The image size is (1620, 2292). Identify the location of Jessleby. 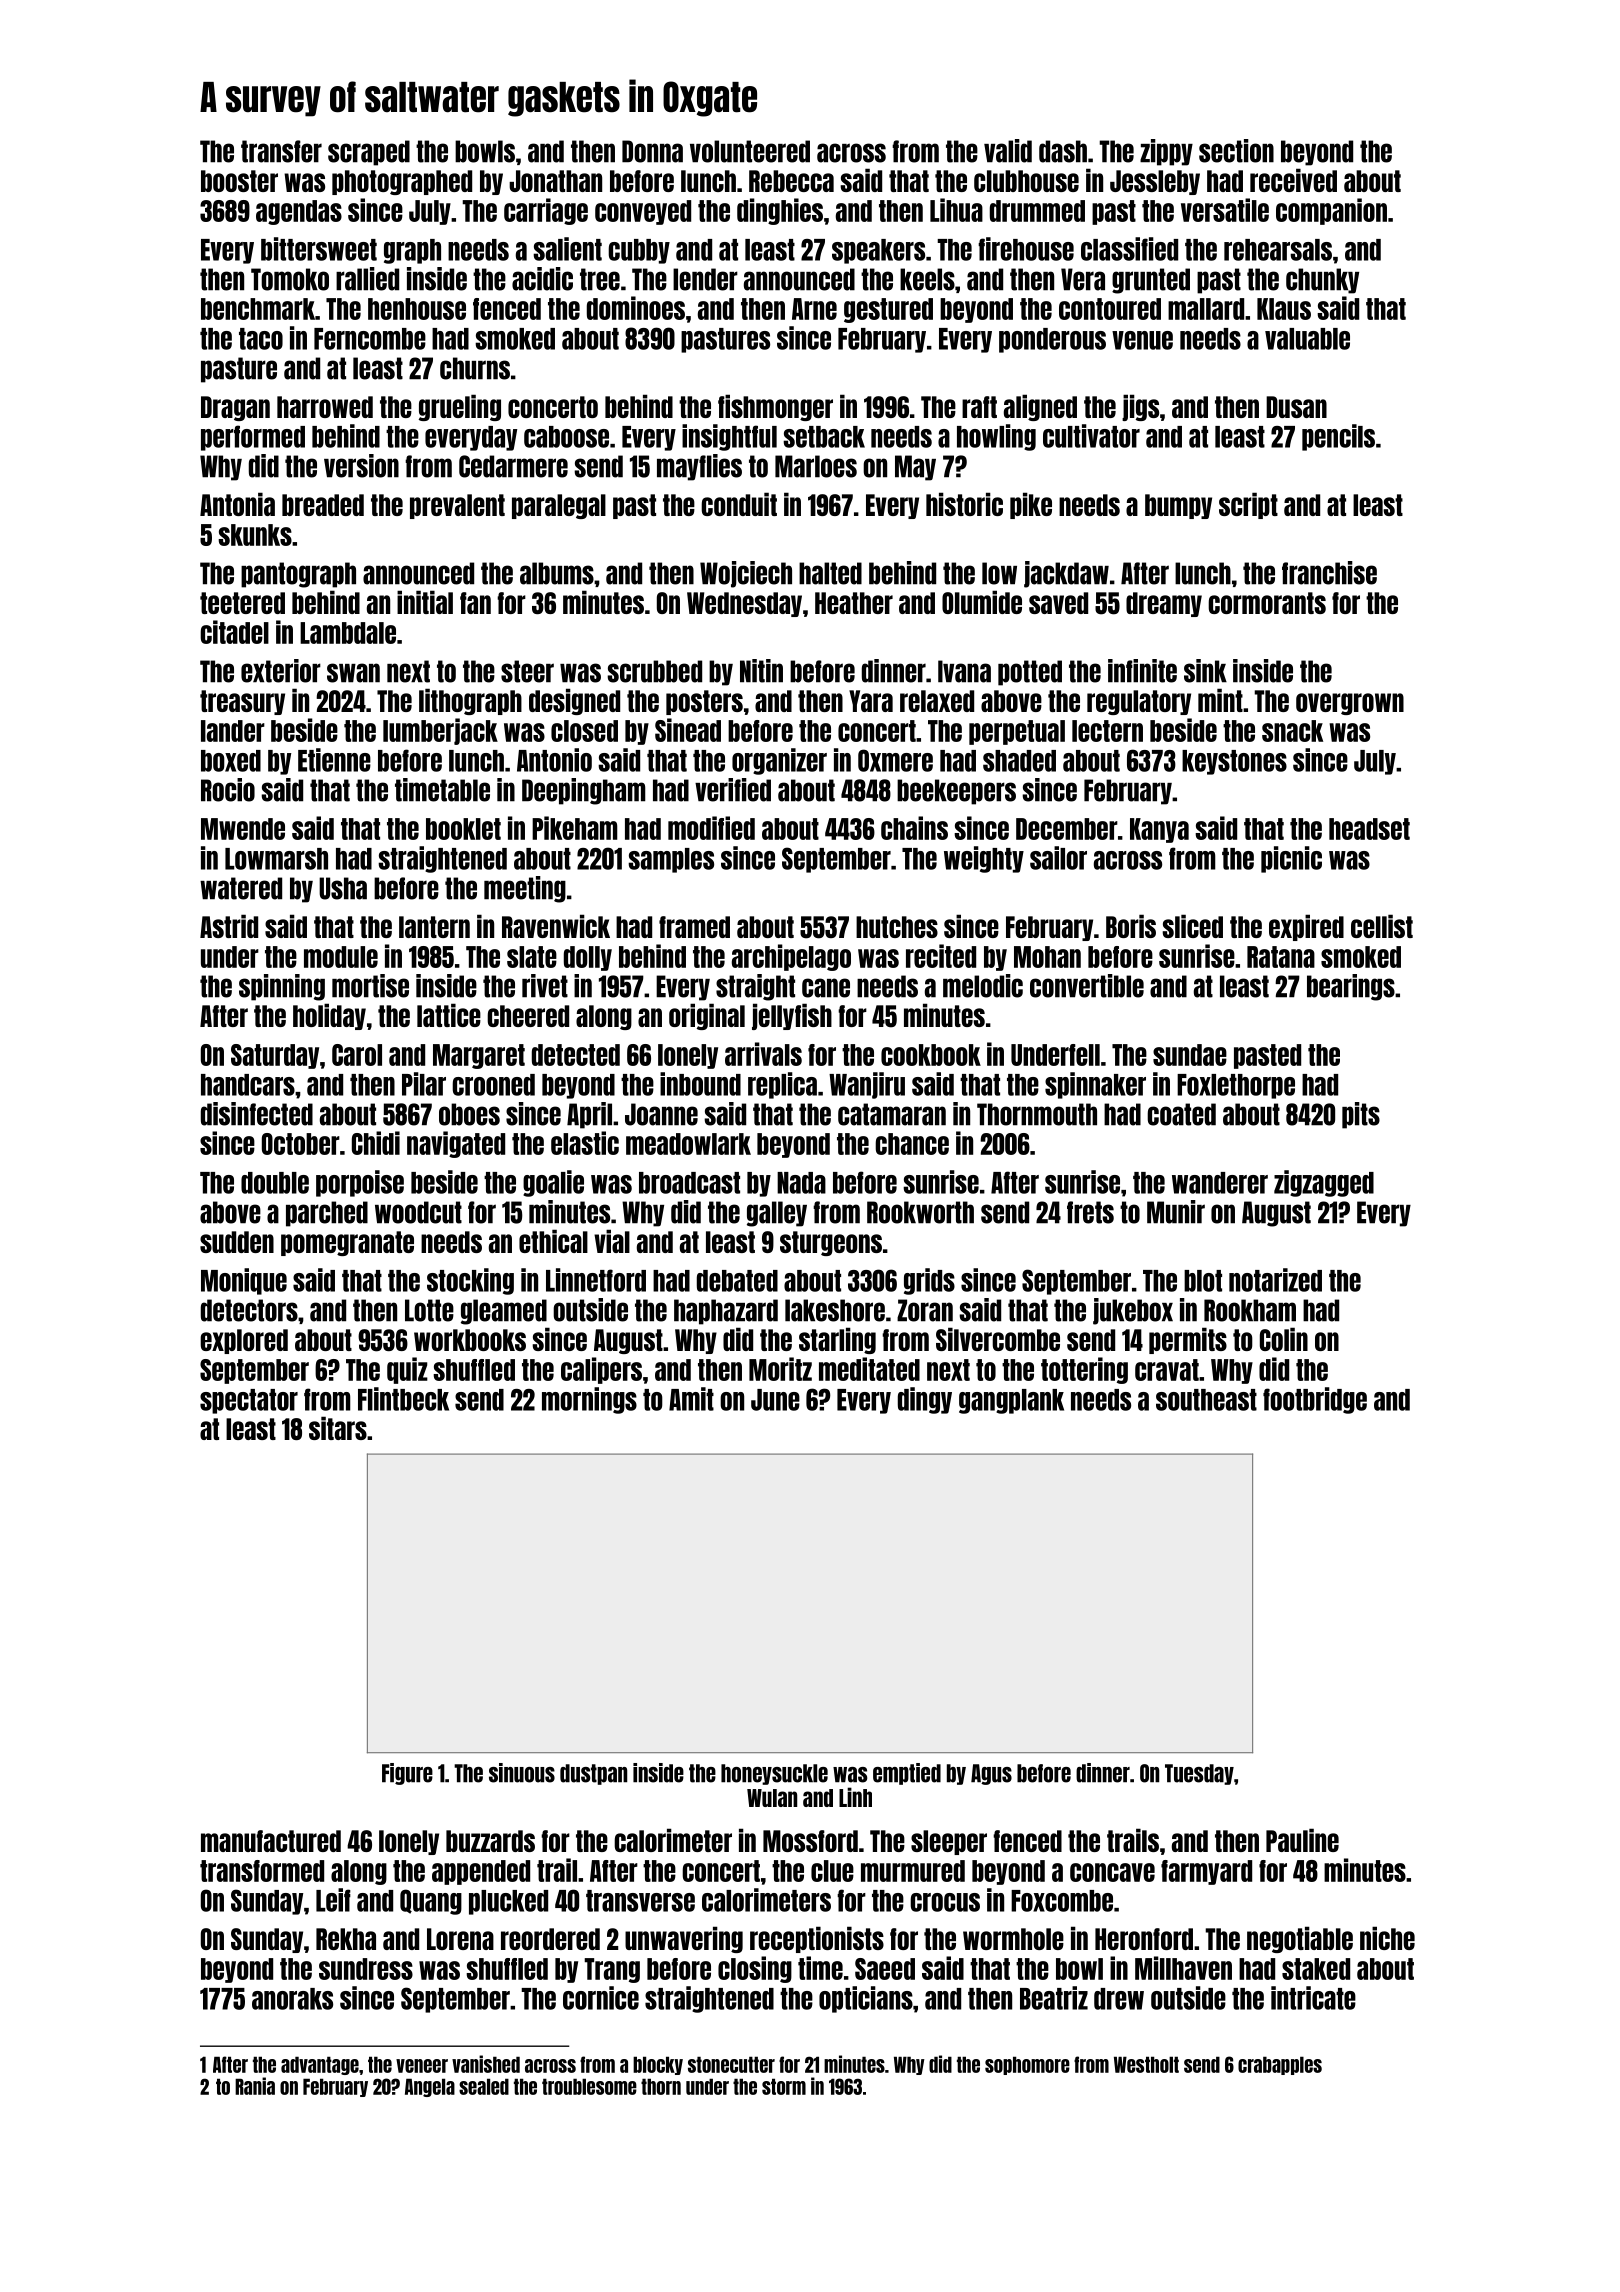
(1155, 182).
